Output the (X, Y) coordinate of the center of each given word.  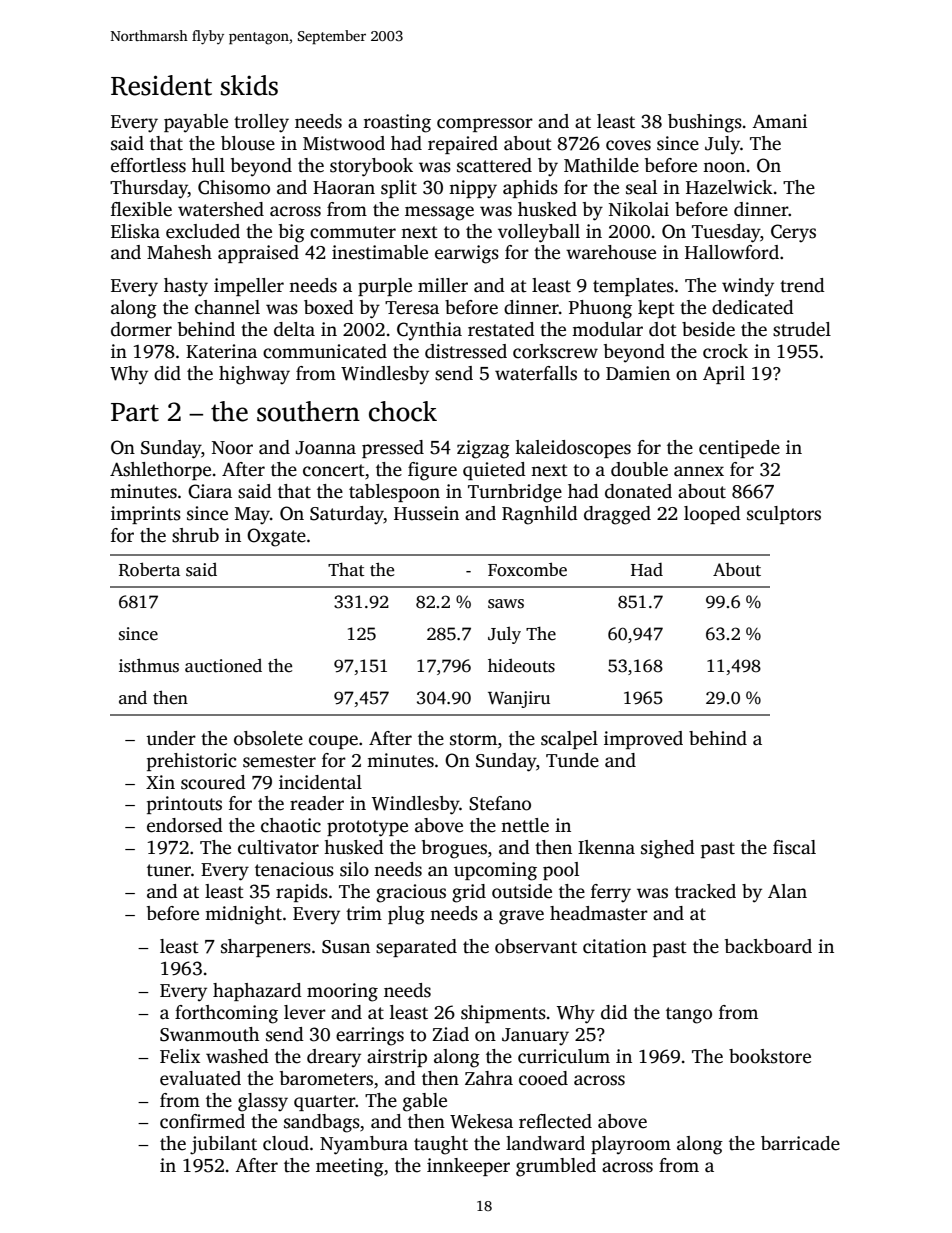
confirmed (202, 1121)
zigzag (483, 449)
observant (536, 946)
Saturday (347, 515)
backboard (768, 946)
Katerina (221, 351)
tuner (169, 870)
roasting (397, 123)
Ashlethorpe (160, 471)
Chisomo (234, 187)
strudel (802, 329)
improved (643, 740)
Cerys (793, 233)
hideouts (521, 665)
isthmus (149, 665)
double (639, 469)
